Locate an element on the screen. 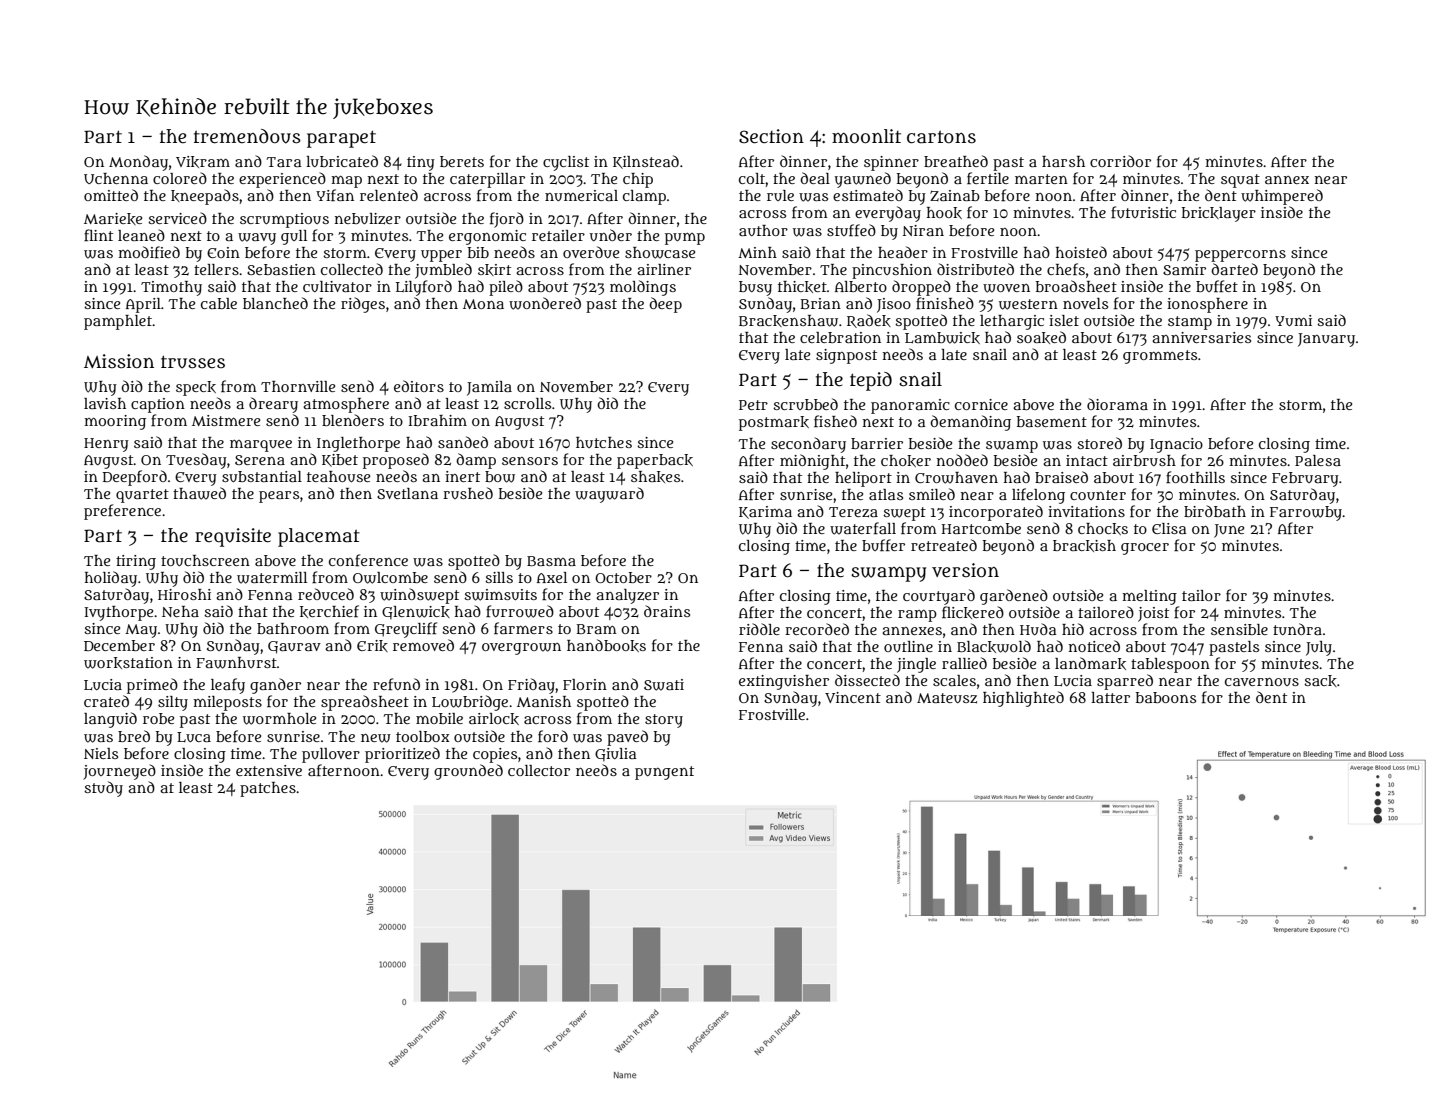  pungent is located at coordinates (664, 773).
